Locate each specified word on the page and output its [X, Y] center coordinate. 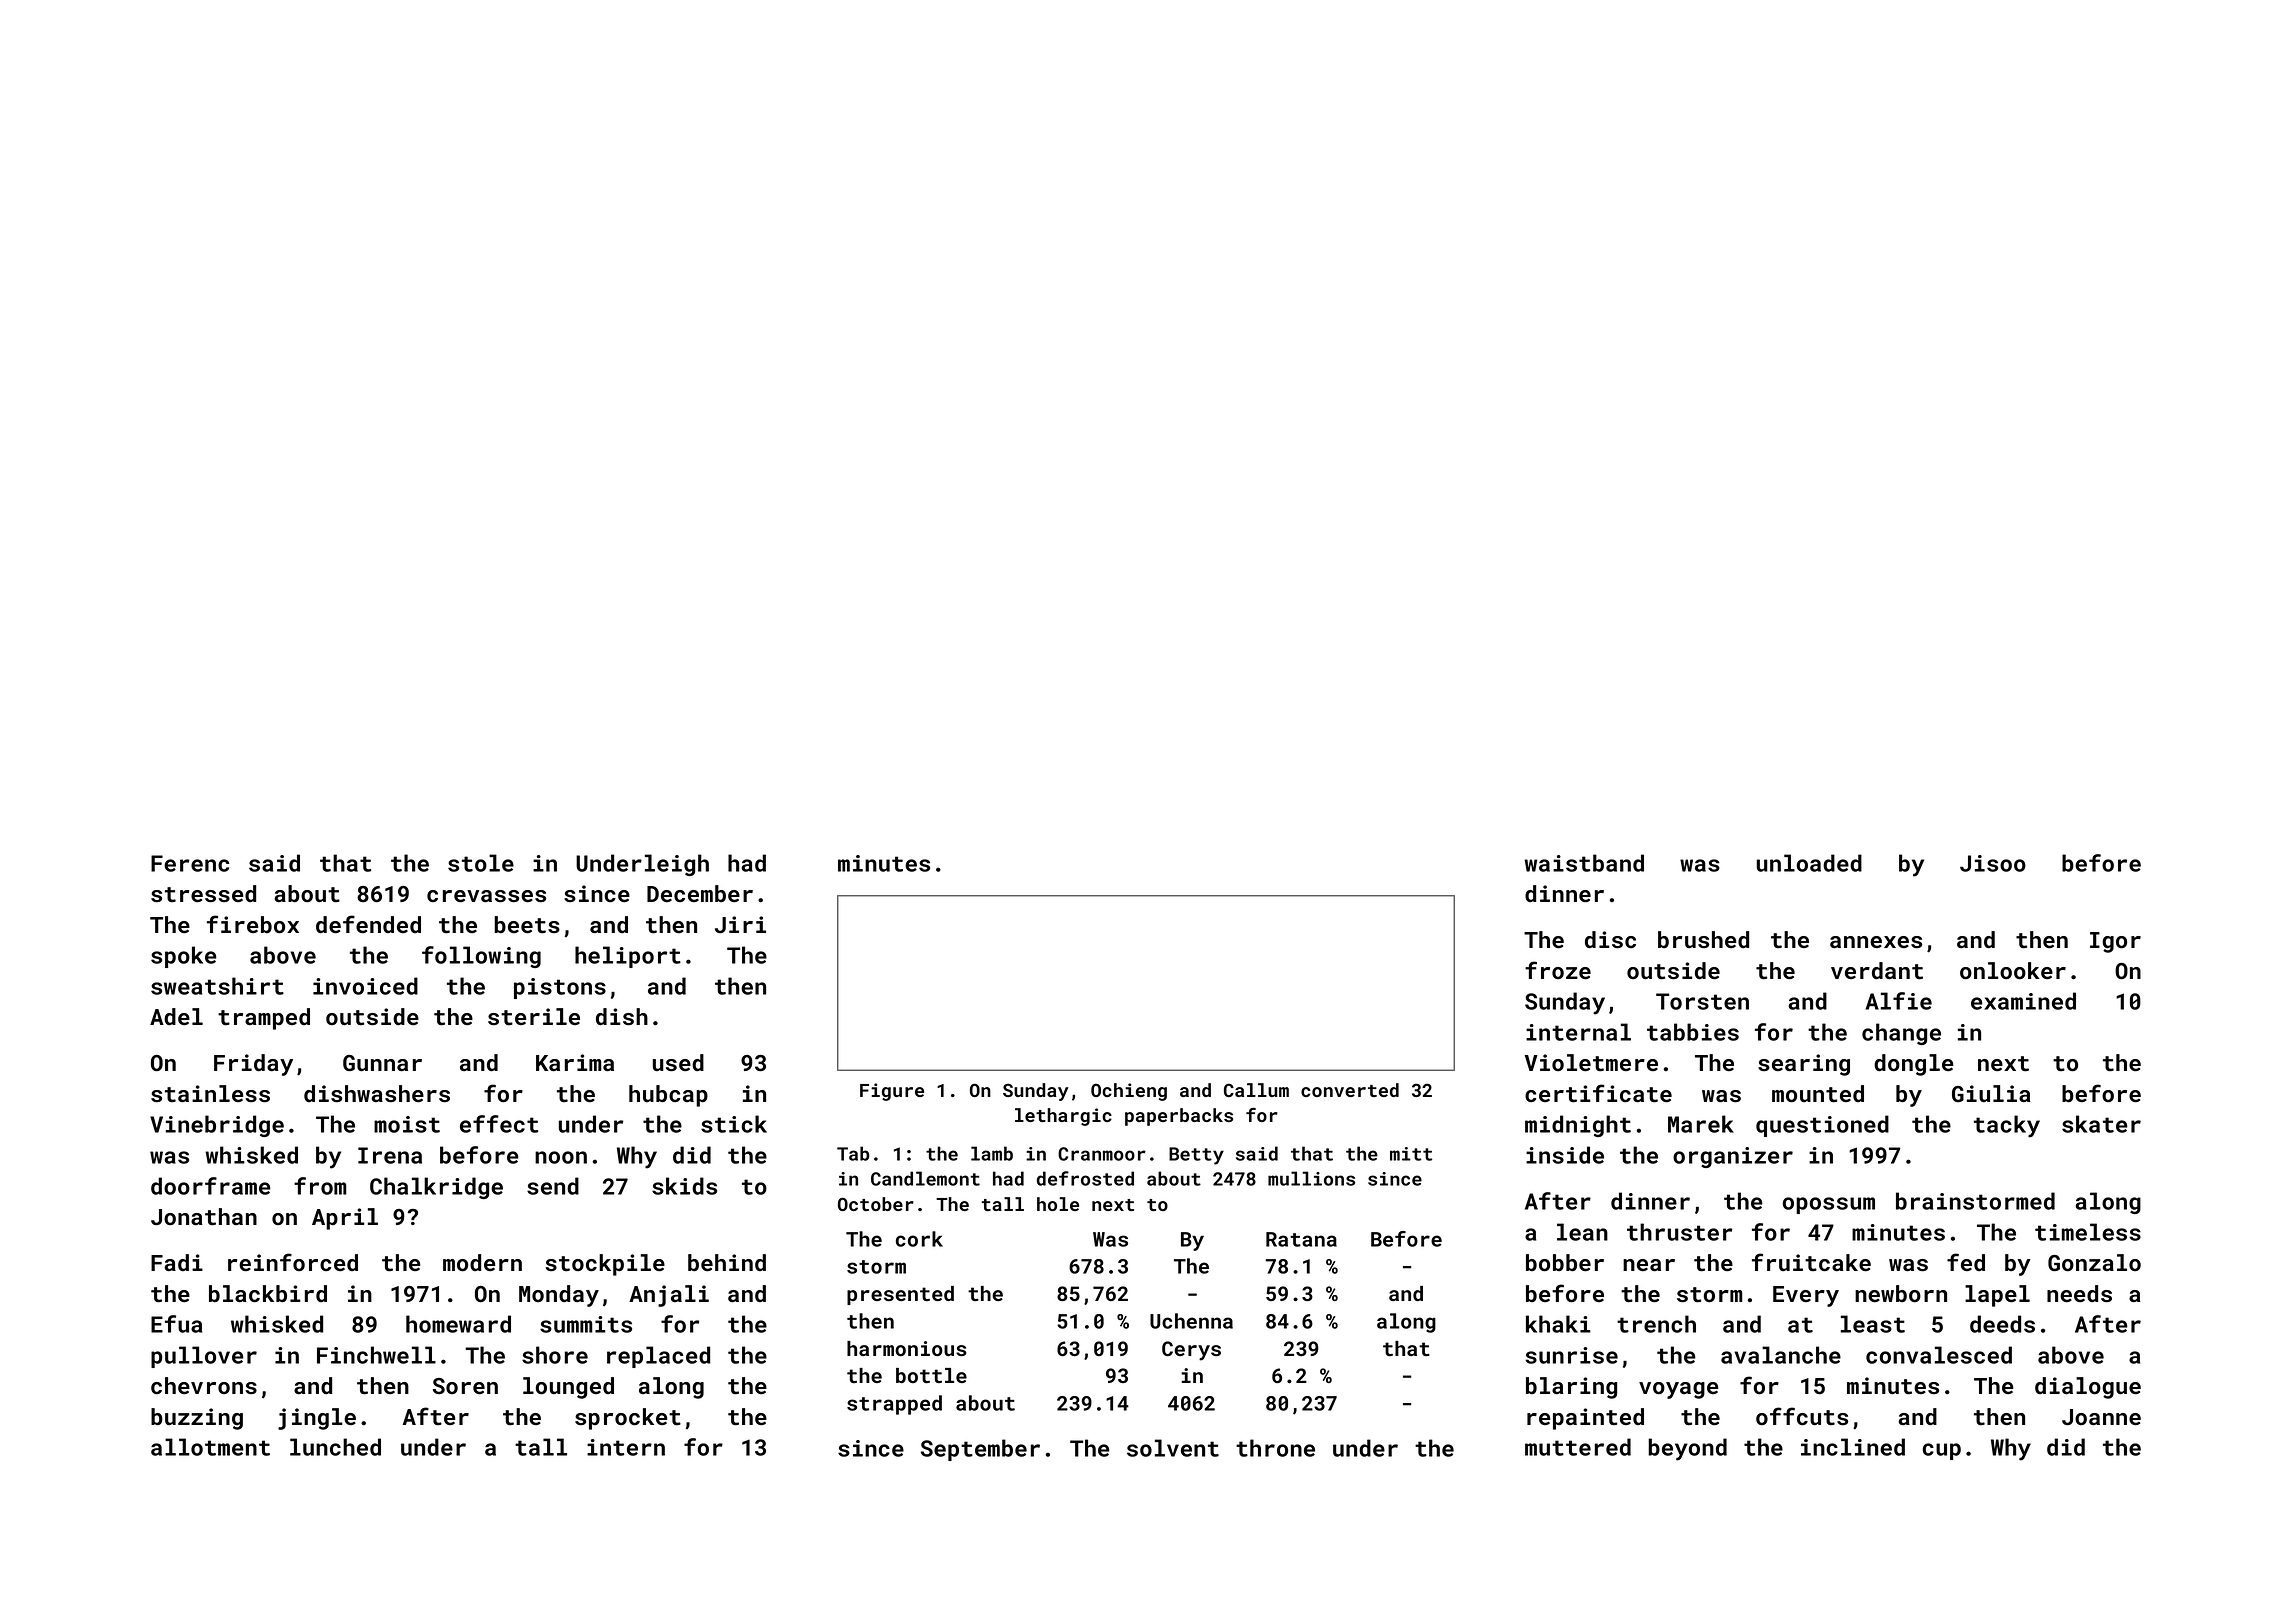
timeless [2088, 1232]
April [345, 1219]
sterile [534, 1017]
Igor [2115, 942]
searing [1804, 1065]
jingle [317, 1419]
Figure [892, 1092]
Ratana [1301, 1239]
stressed [203, 894]
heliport [628, 957]
